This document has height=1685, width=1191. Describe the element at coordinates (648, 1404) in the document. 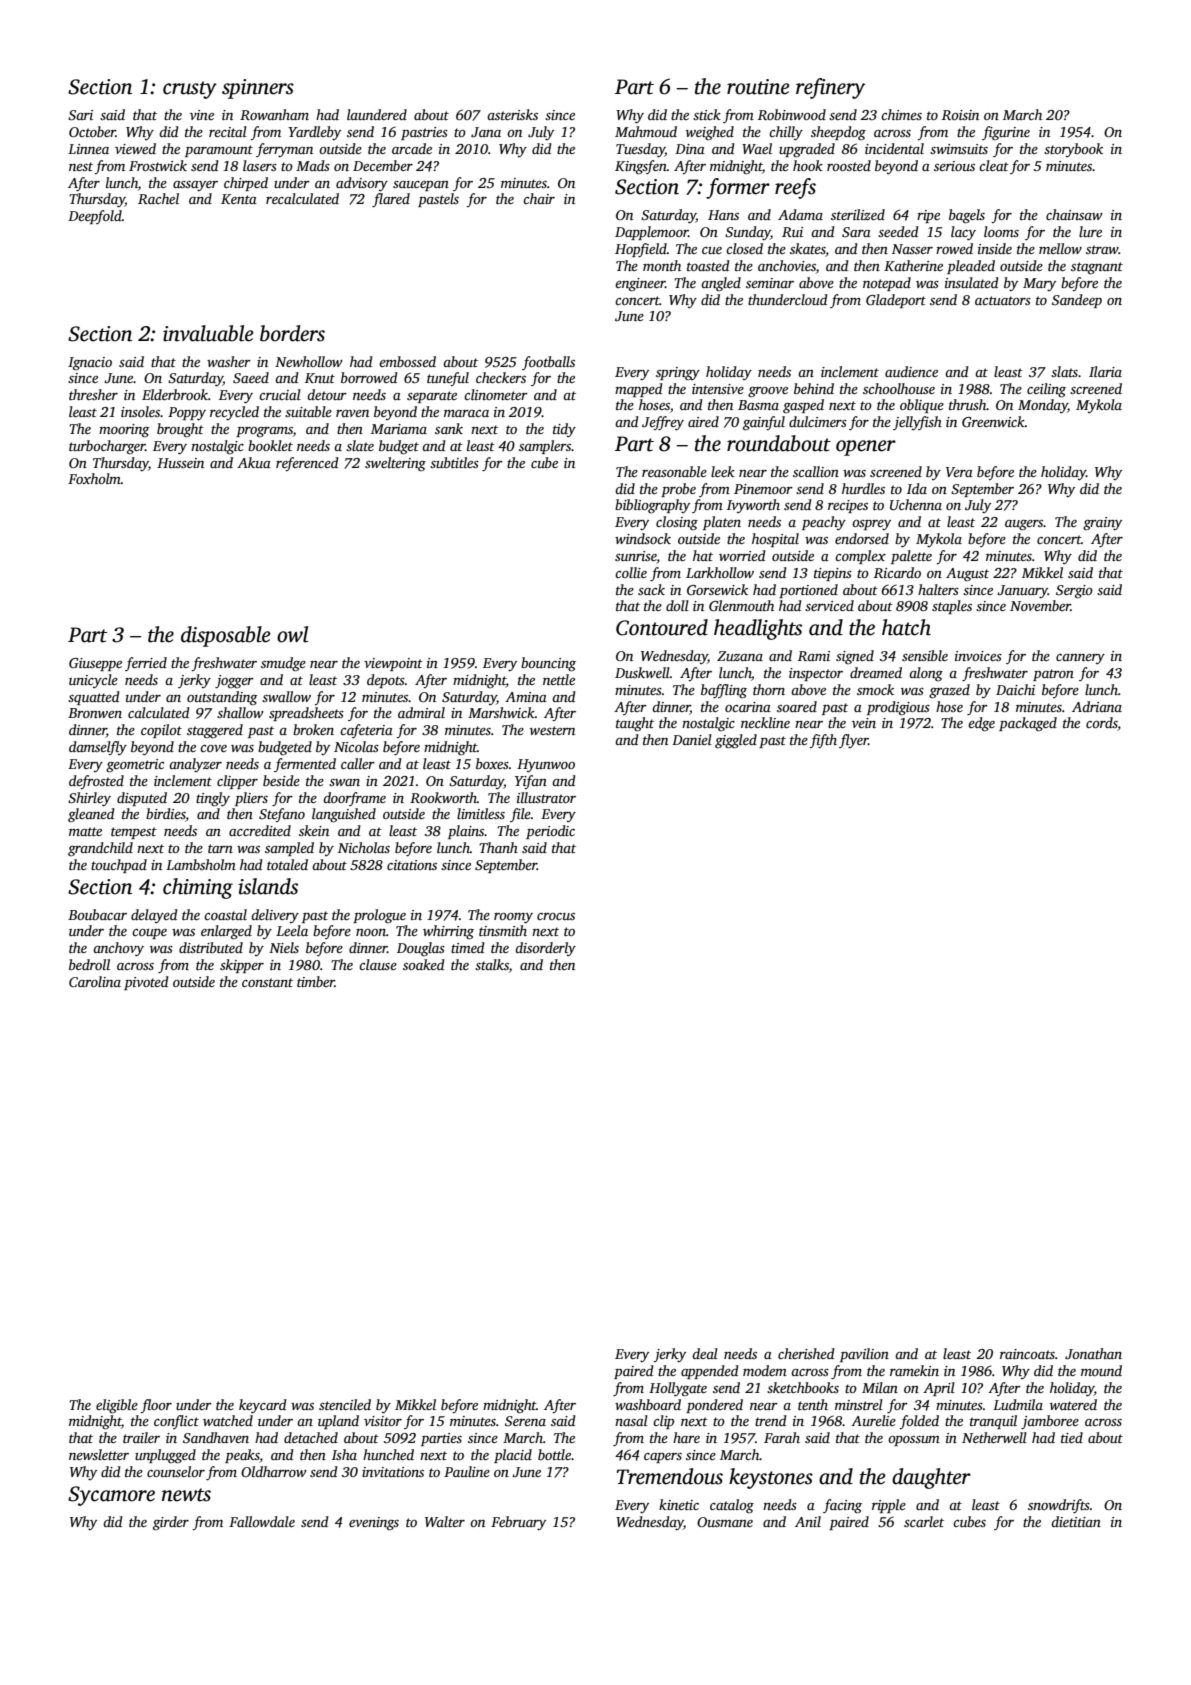

I see `washboard` at that location.
